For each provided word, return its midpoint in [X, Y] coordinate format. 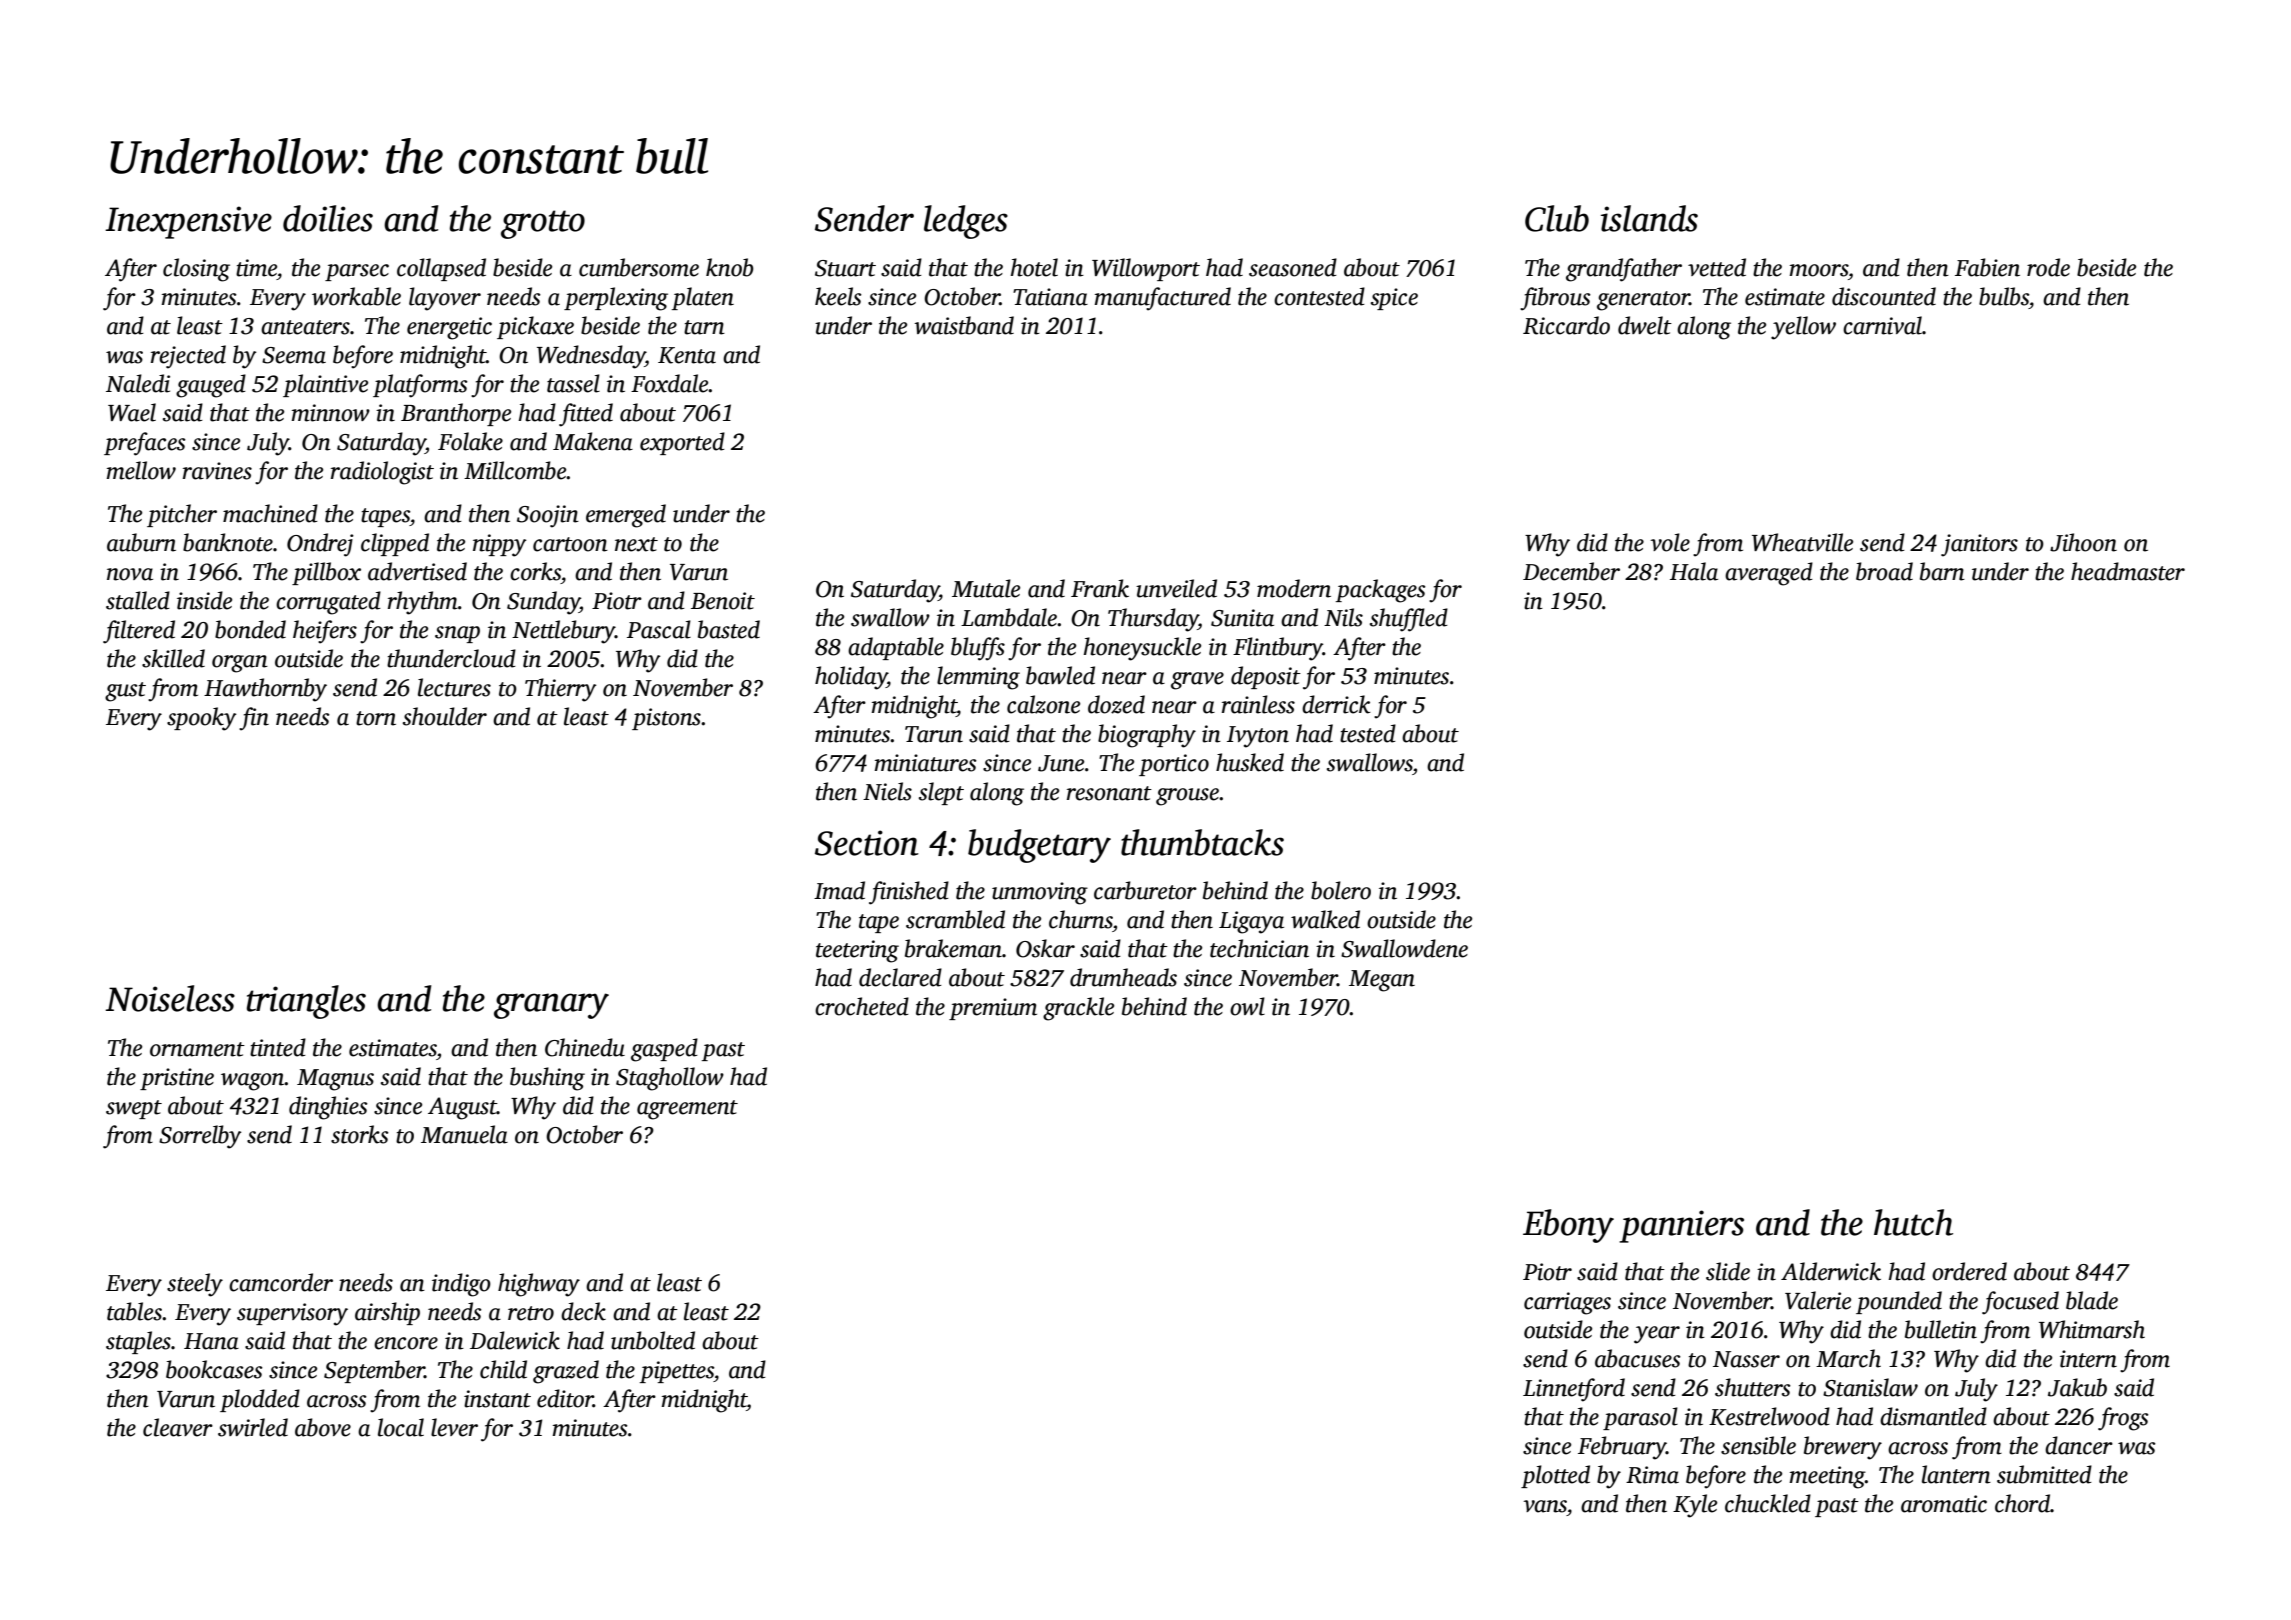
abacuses [1638, 1358]
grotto [543, 224]
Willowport [1146, 269]
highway [539, 1285]
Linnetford [1574, 1390]
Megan [1382, 981]
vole [1670, 542]
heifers [325, 632]
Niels [887, 791]
